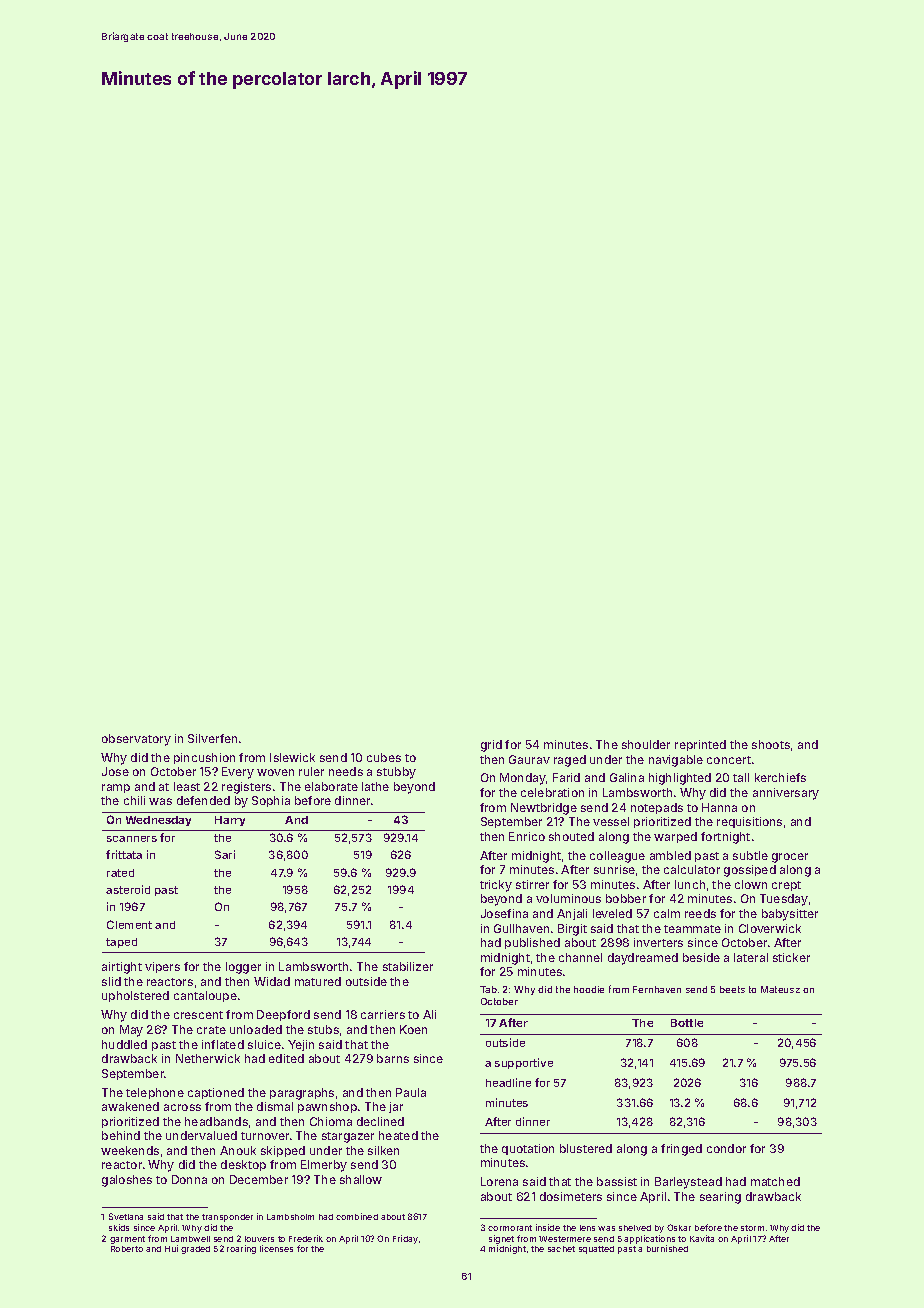  Describe the element at coordinates (790, 858) in the screenshot. I see `grocer` at that location.
